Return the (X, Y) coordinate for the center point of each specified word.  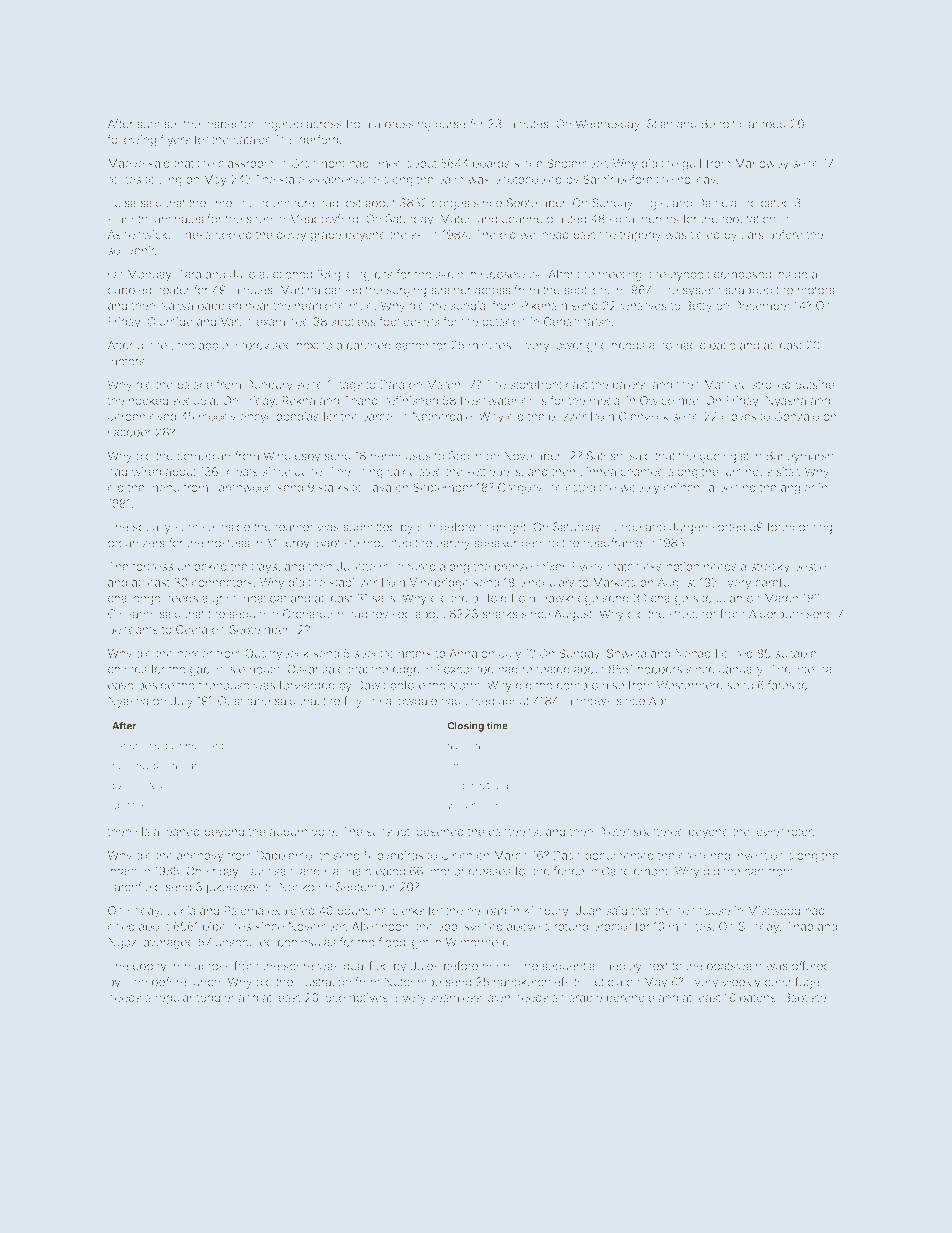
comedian (203, 456)
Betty (698, 307)
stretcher (692, 614)
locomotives (355, 997)
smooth (127, 219)
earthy (453, 544)
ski (418, 234)
